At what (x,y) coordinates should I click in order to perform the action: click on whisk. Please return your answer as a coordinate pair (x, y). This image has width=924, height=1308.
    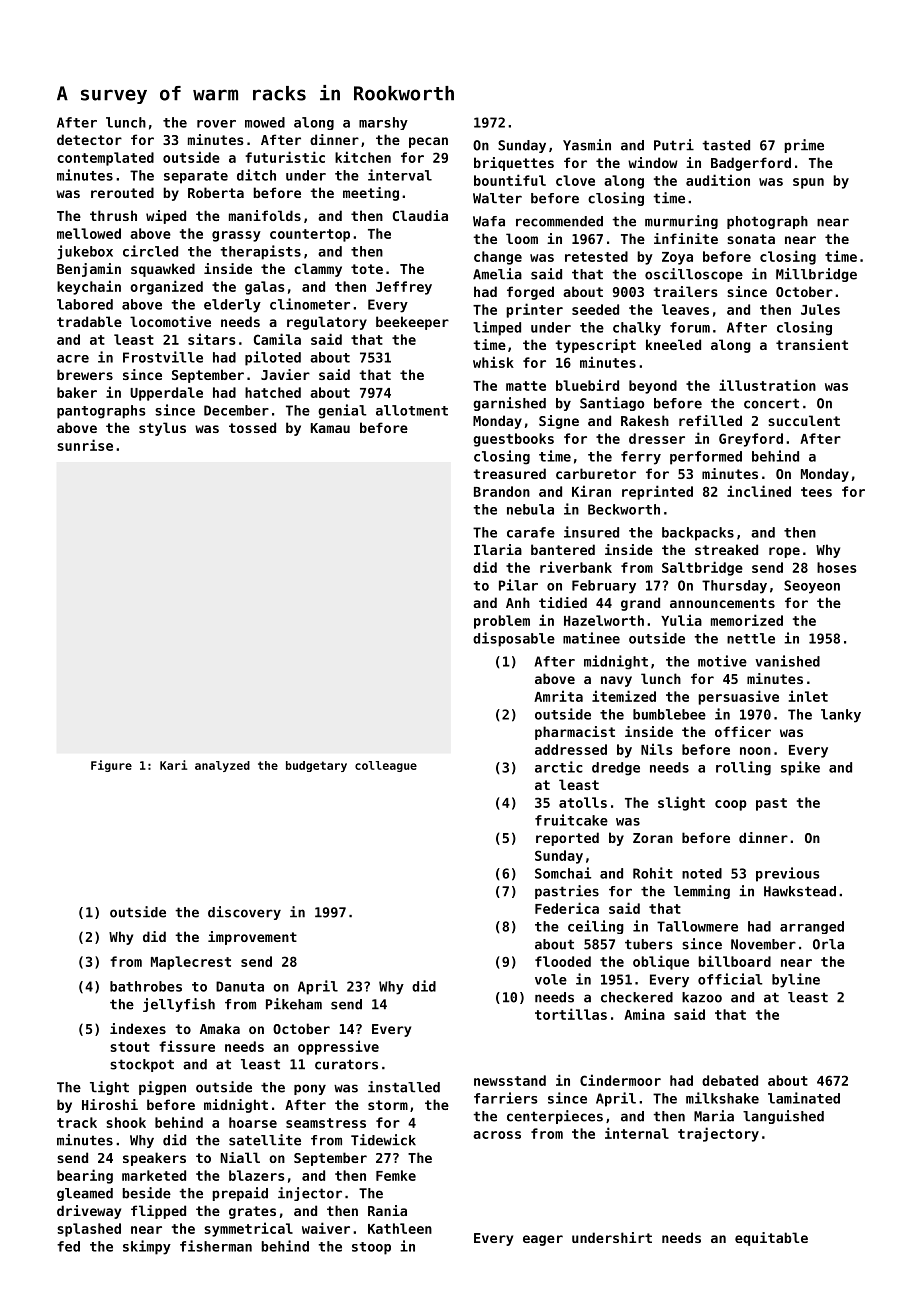
    Looking at the image, I should click on (493, 362).
